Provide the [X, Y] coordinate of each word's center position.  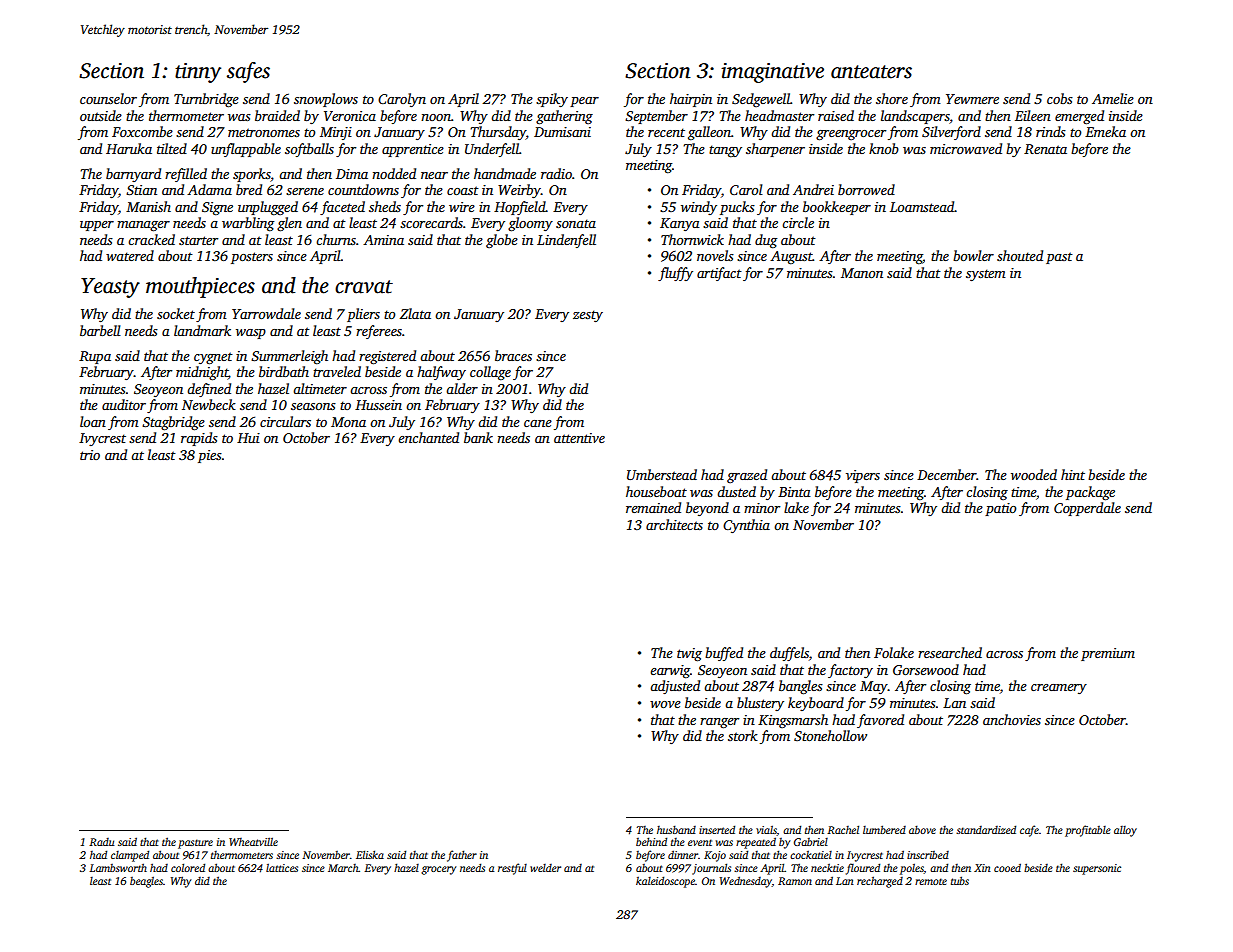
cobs [1060, 98]
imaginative [772, 73]
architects [674, 524]
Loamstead [922, 206]
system [986, 275]
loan [93, 421]
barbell [100, 330]
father [462, 856]
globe [502, 241]
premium [1108, 654]
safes [248, 72]
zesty [588, 316]
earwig [670, 672]
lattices [282, 867]
